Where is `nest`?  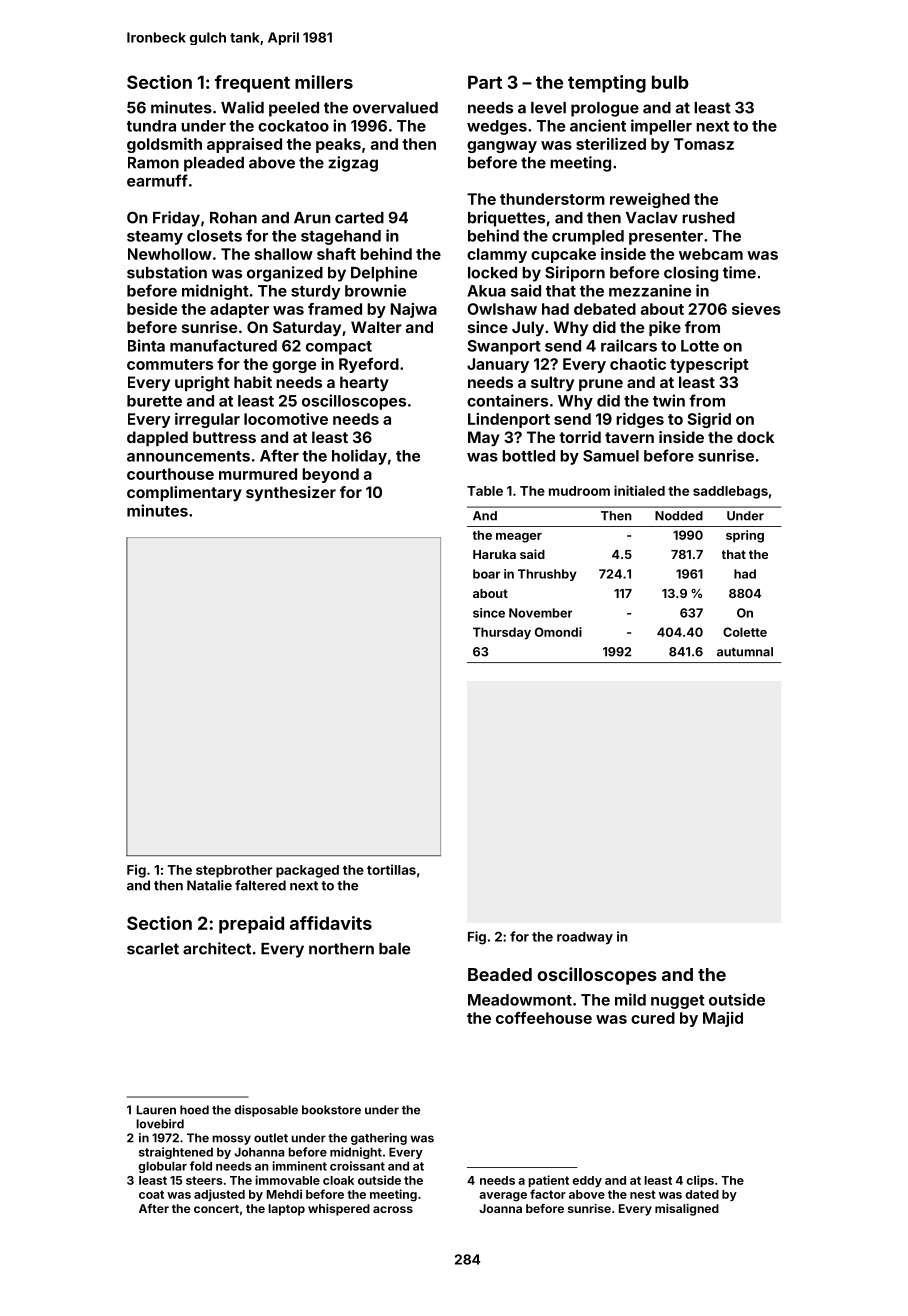
nest is located at coordinates (643, 1194).
